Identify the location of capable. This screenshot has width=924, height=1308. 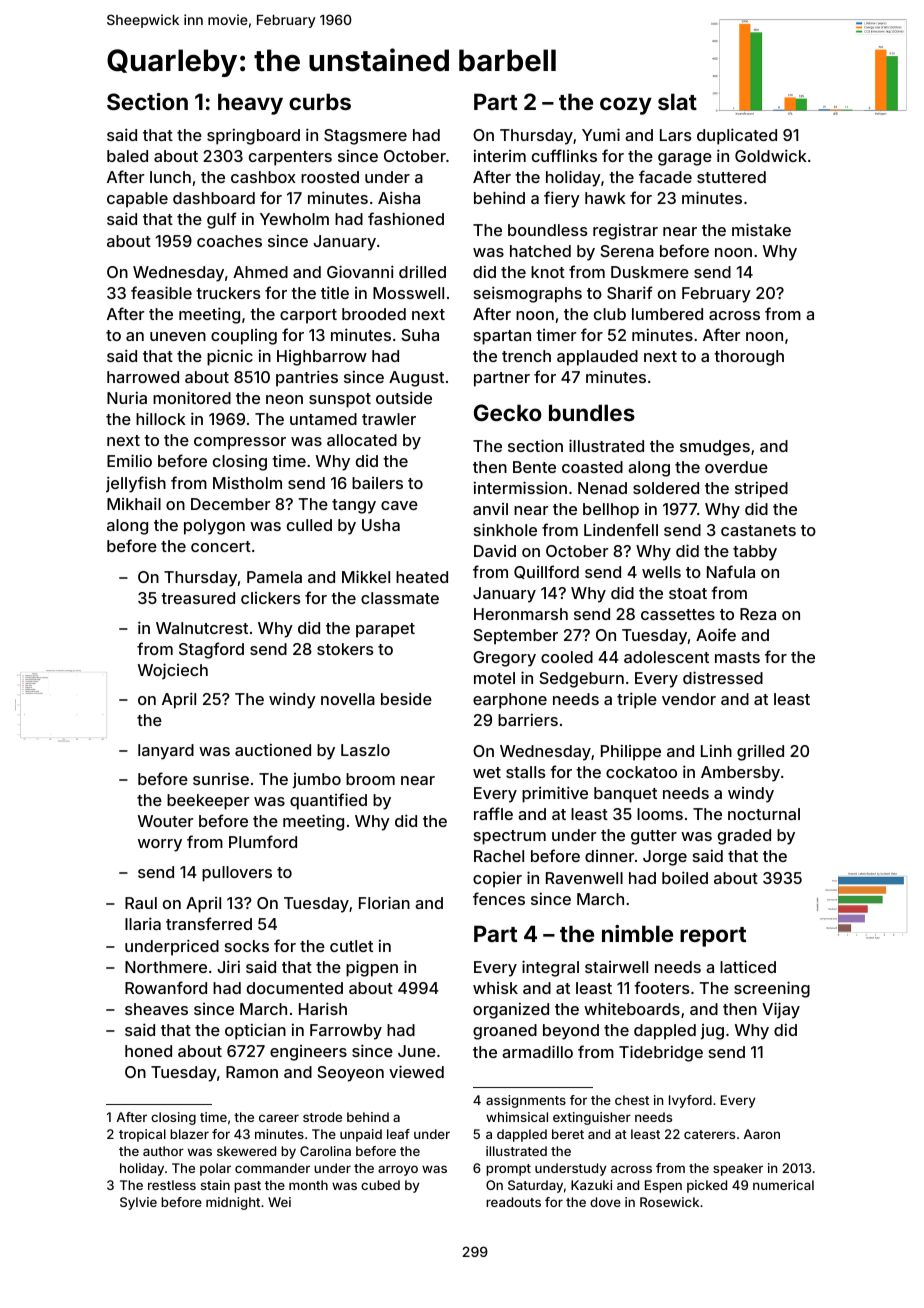
(137, 200).
